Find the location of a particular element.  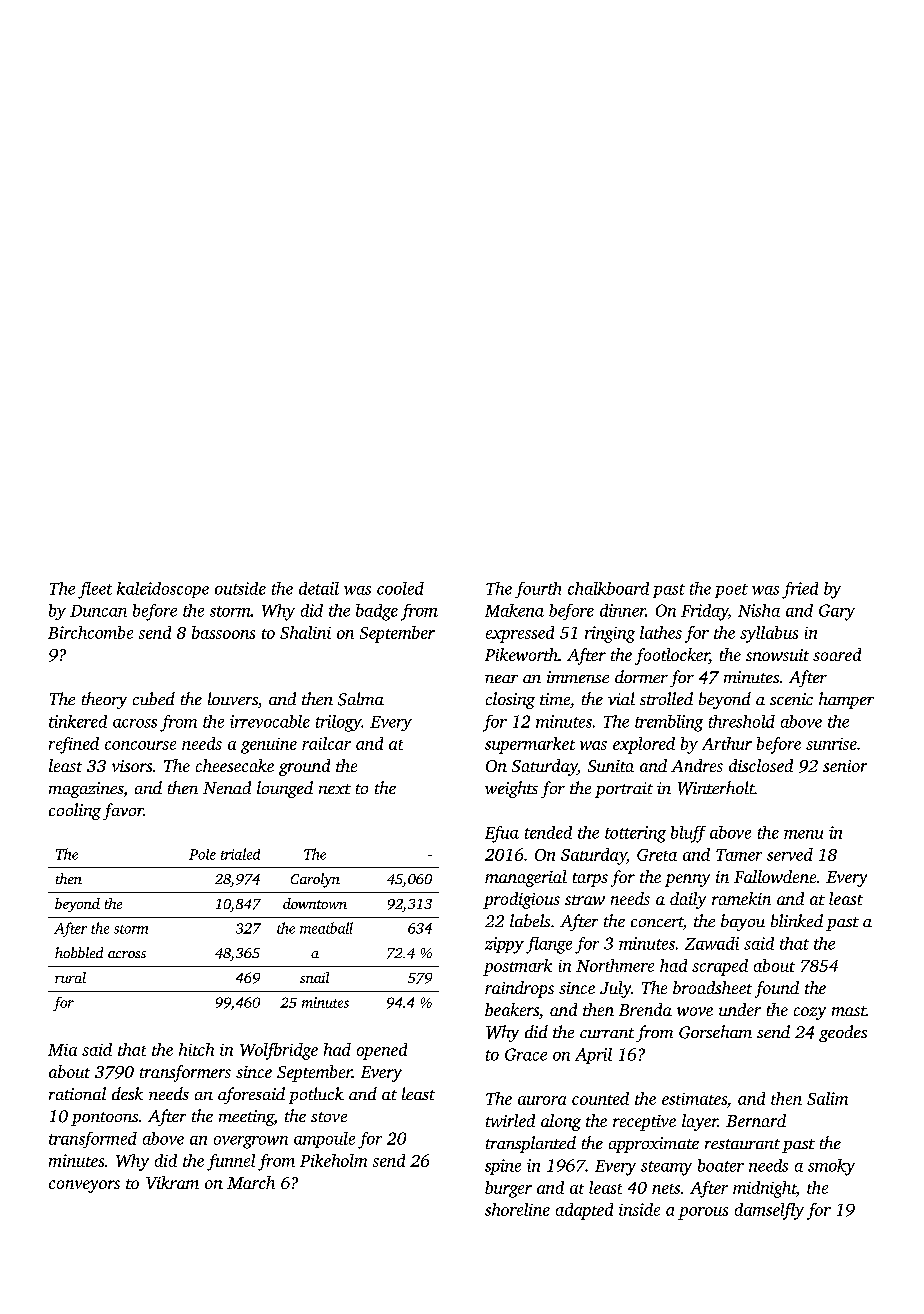

Vikram is located at coordinates (172, 1182).
